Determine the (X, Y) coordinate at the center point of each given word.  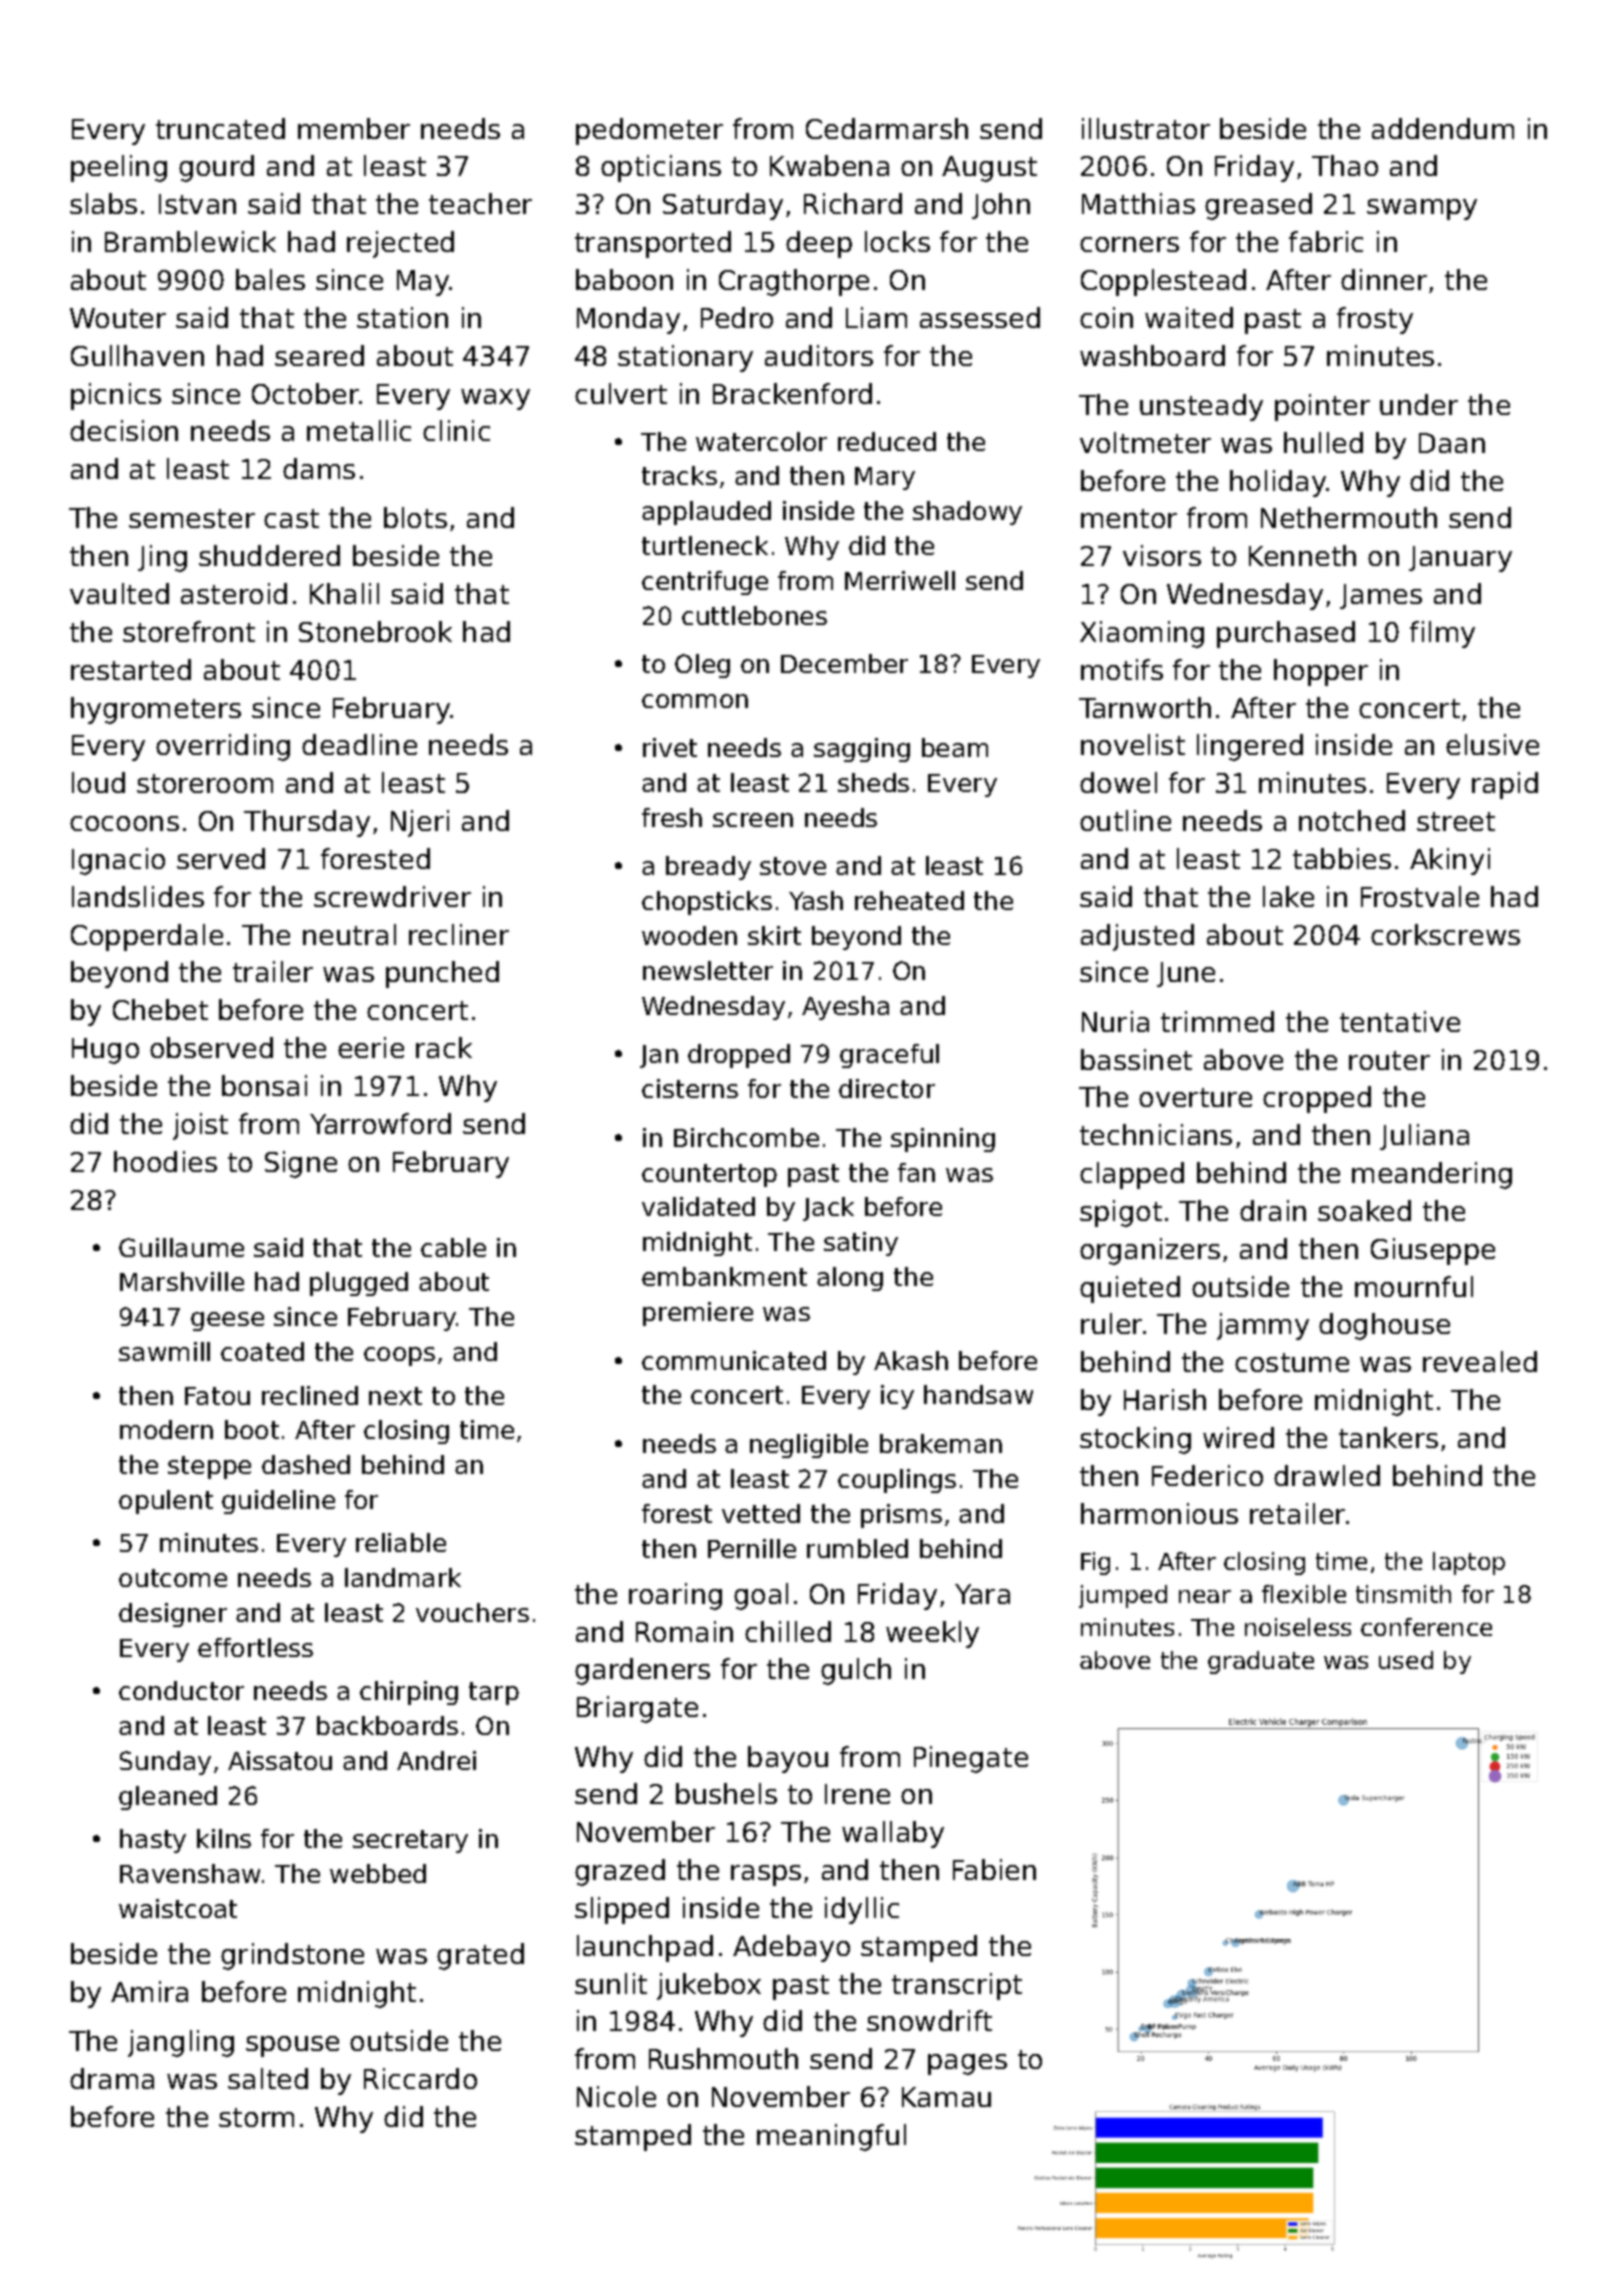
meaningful (831, 2137)
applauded (706, 513)
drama (112, 2078)
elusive (1492, 744)
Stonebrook (375, 631)
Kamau (946, 2097)
